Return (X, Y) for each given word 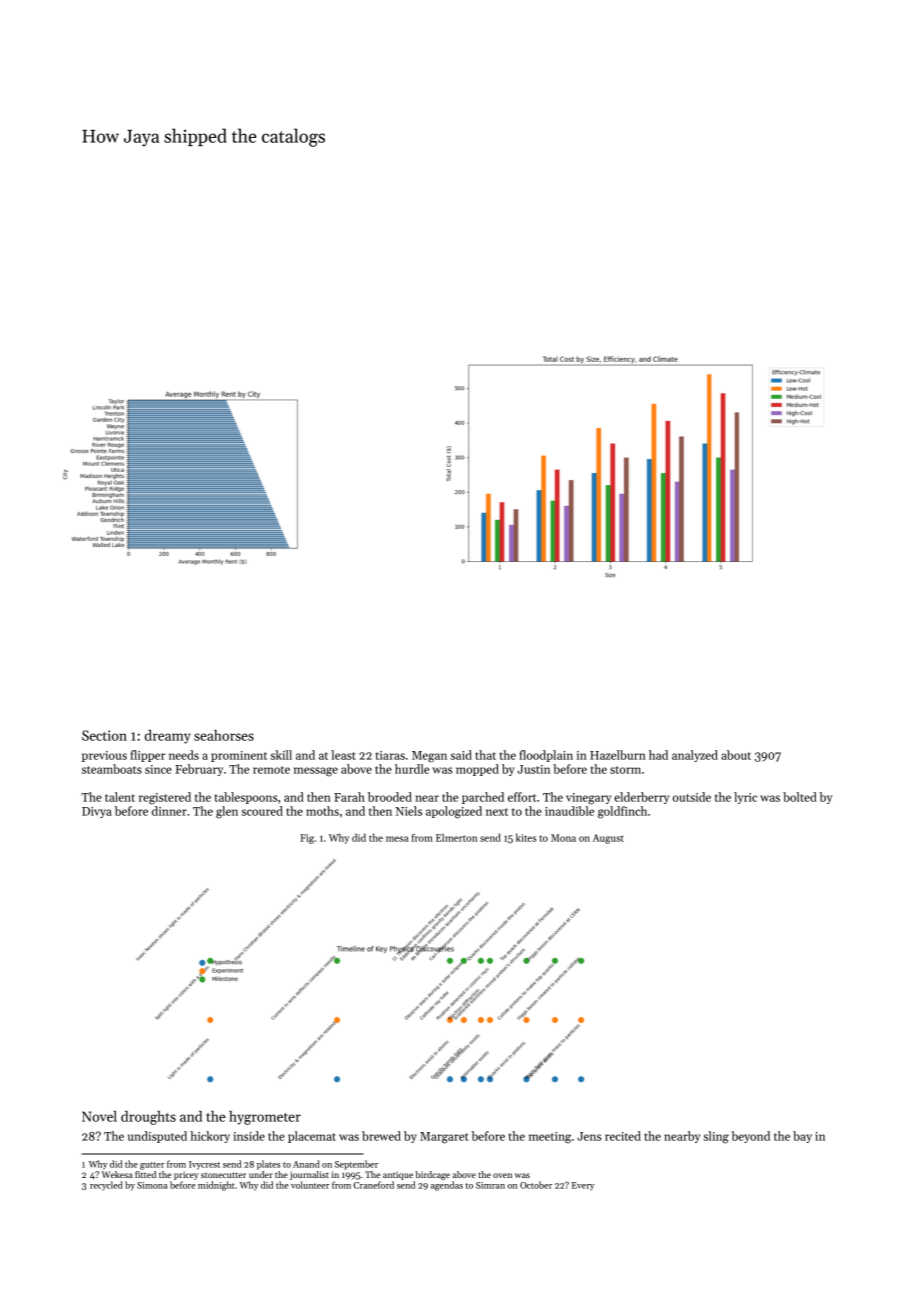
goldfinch (622, 812)
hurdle (412, 769)
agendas (447, 1186)
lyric (745, 798)
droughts (148, 1118)
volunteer (310, 1185)
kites (526, 837)
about (736, 755)
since (158, 769)
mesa (397, 839)
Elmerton (456, 837)
